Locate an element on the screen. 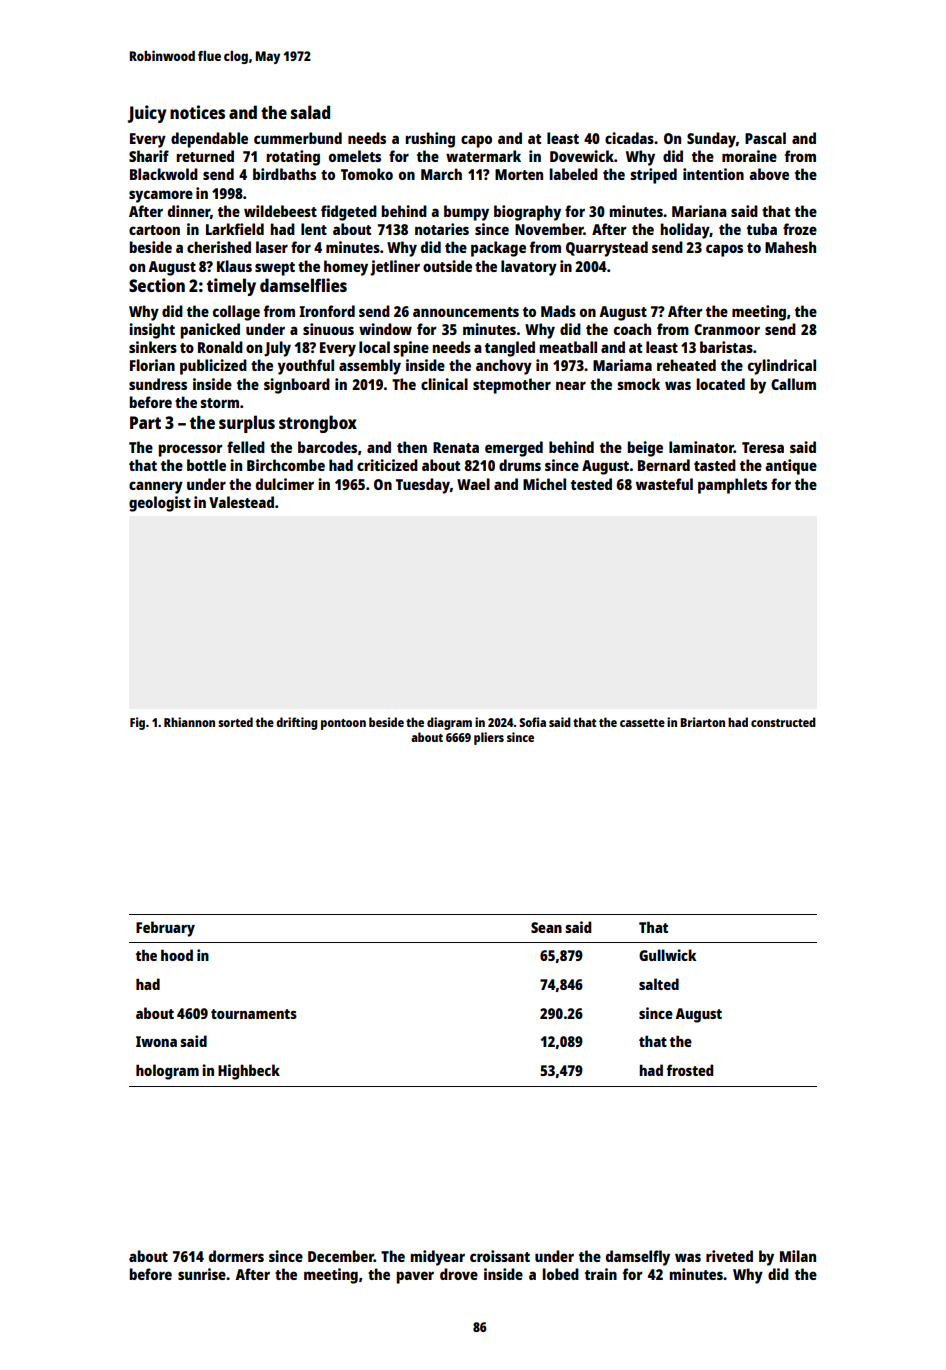 This screenshot has width=946, height=1370. drifting is located at coordinates (297, 723).
